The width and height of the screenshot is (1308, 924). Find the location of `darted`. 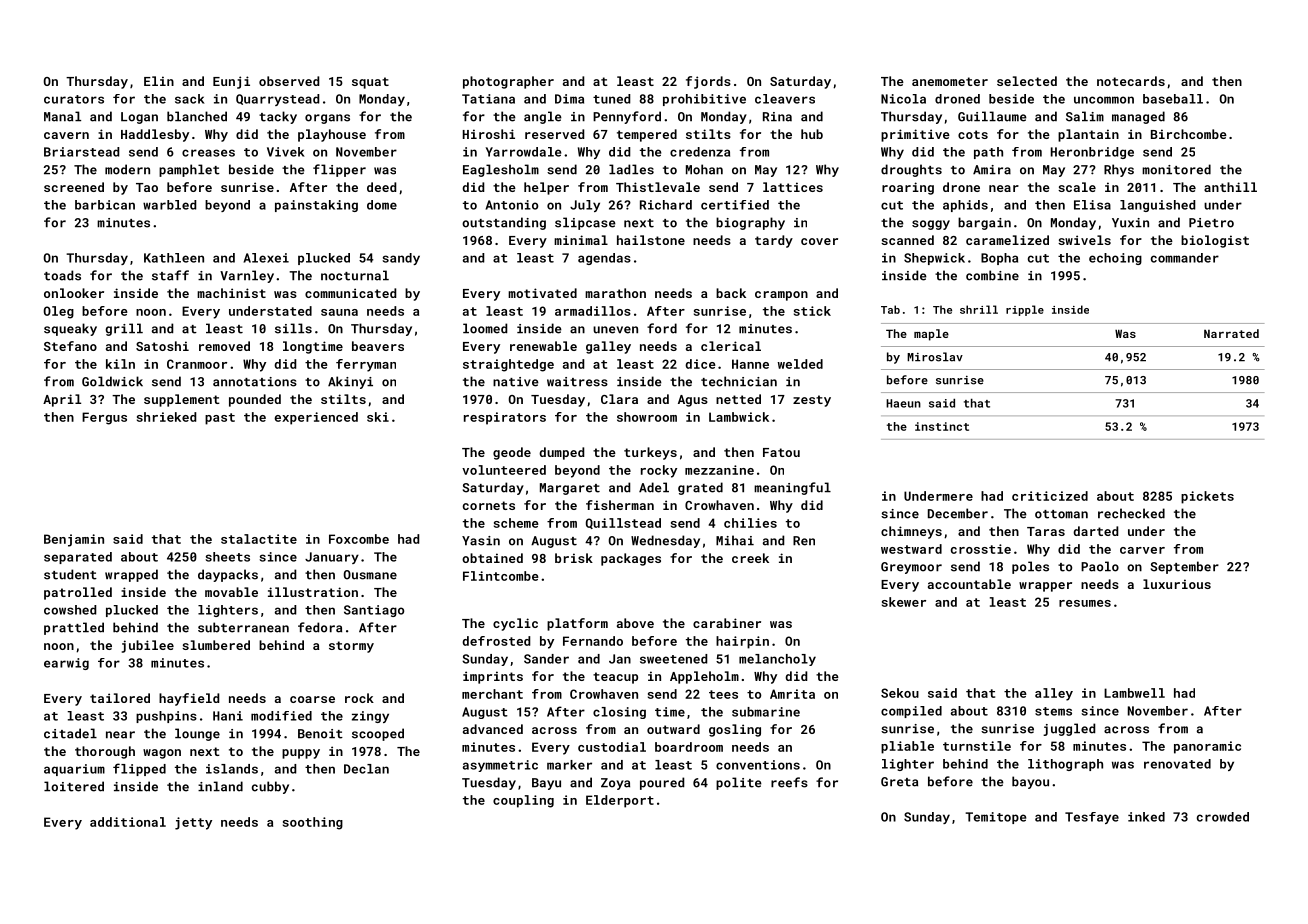

darted is located at coordinates (1095, 531).
